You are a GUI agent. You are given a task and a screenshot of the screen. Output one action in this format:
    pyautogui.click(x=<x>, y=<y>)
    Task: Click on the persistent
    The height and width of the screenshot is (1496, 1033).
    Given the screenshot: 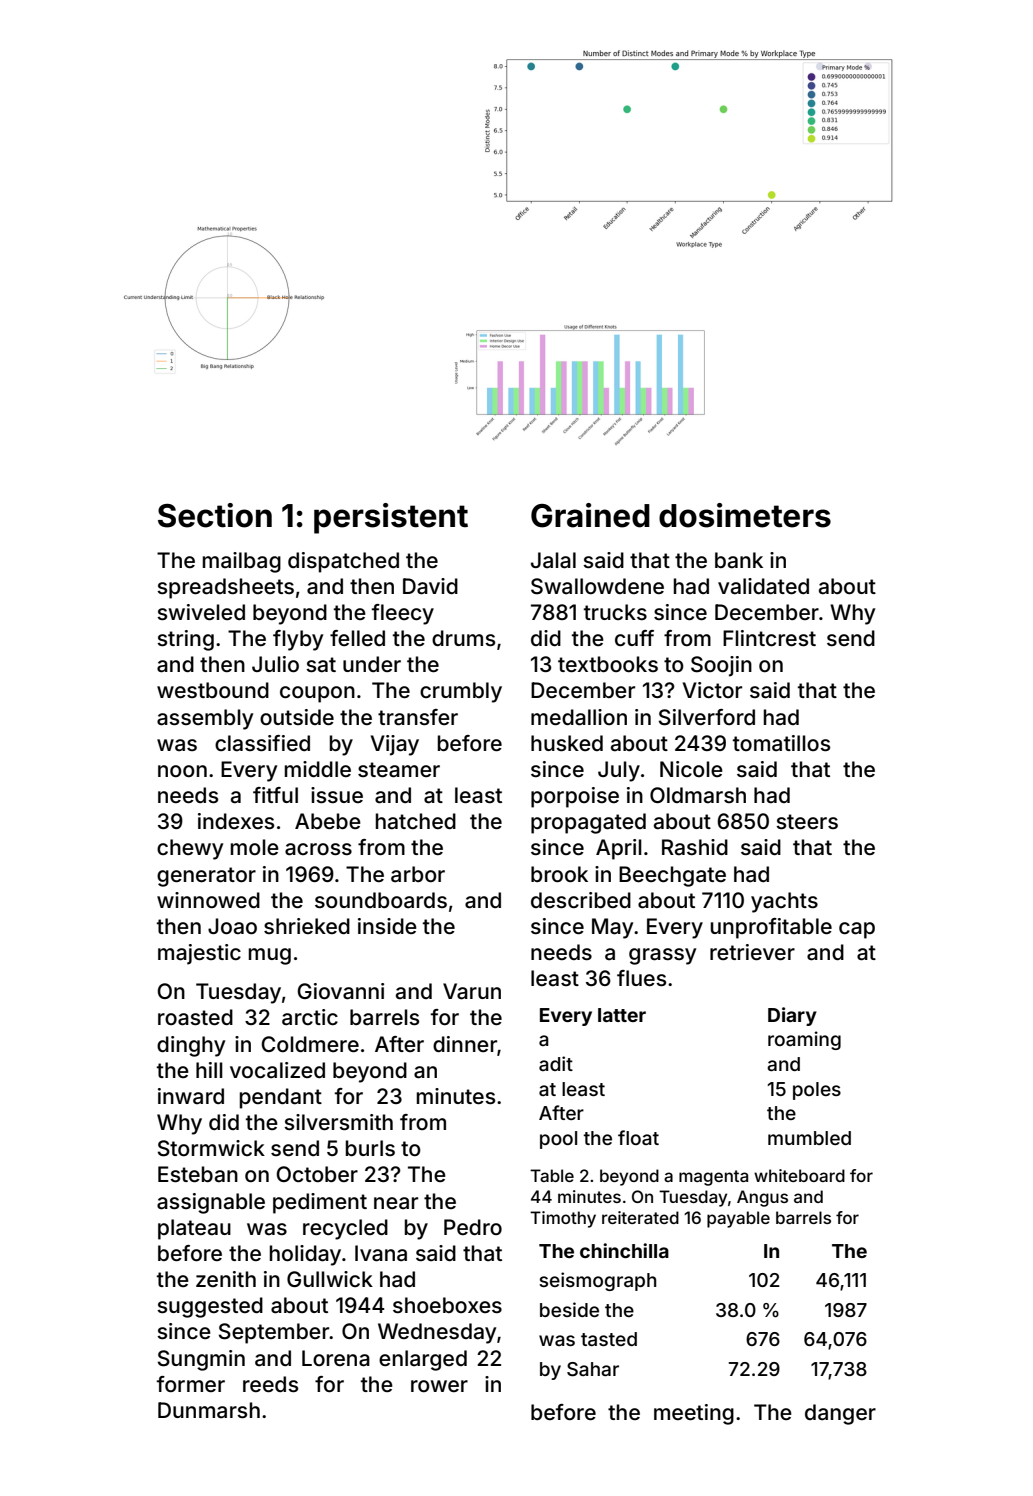 What is the action you would take?
    pyautogui.click(x=391, y=518)
